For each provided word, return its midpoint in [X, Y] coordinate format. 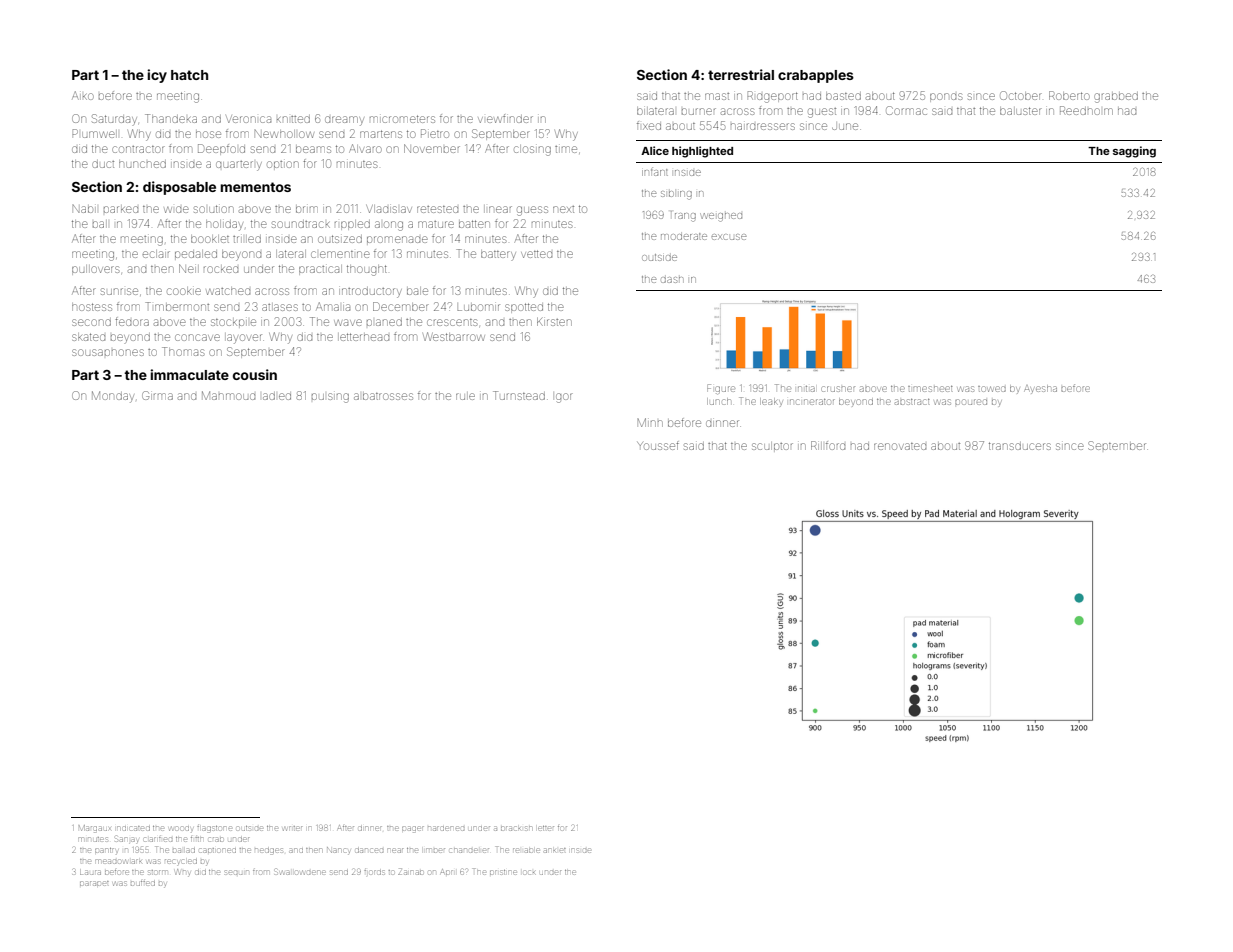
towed [992, 389]
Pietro [435, 133]
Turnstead [519, 395]
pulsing [330, 398]
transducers [1020, 446]
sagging [1134, 152]
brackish [516, 828]
